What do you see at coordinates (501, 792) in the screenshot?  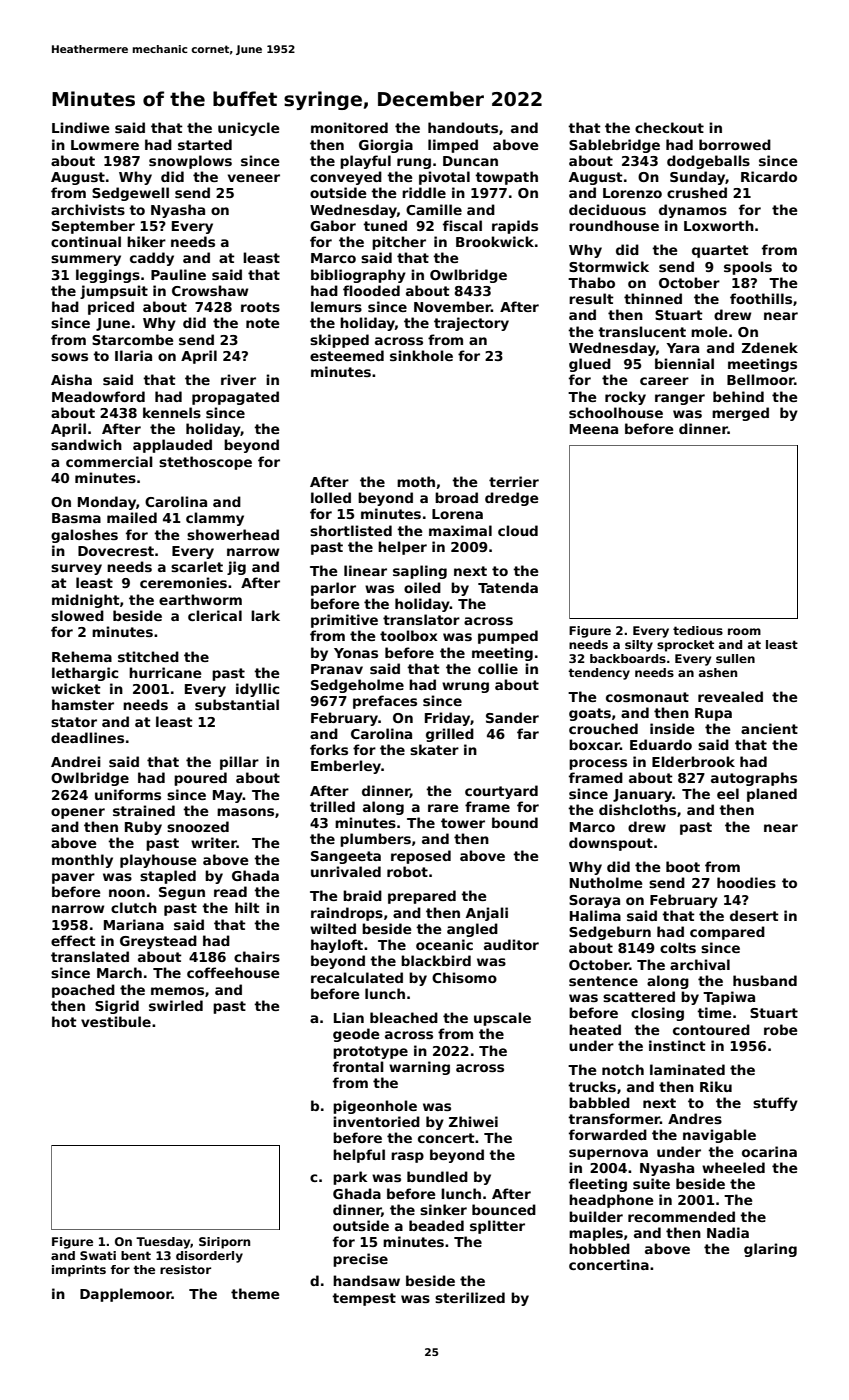 I see `courtyard` at bounding box center [501, 792].
